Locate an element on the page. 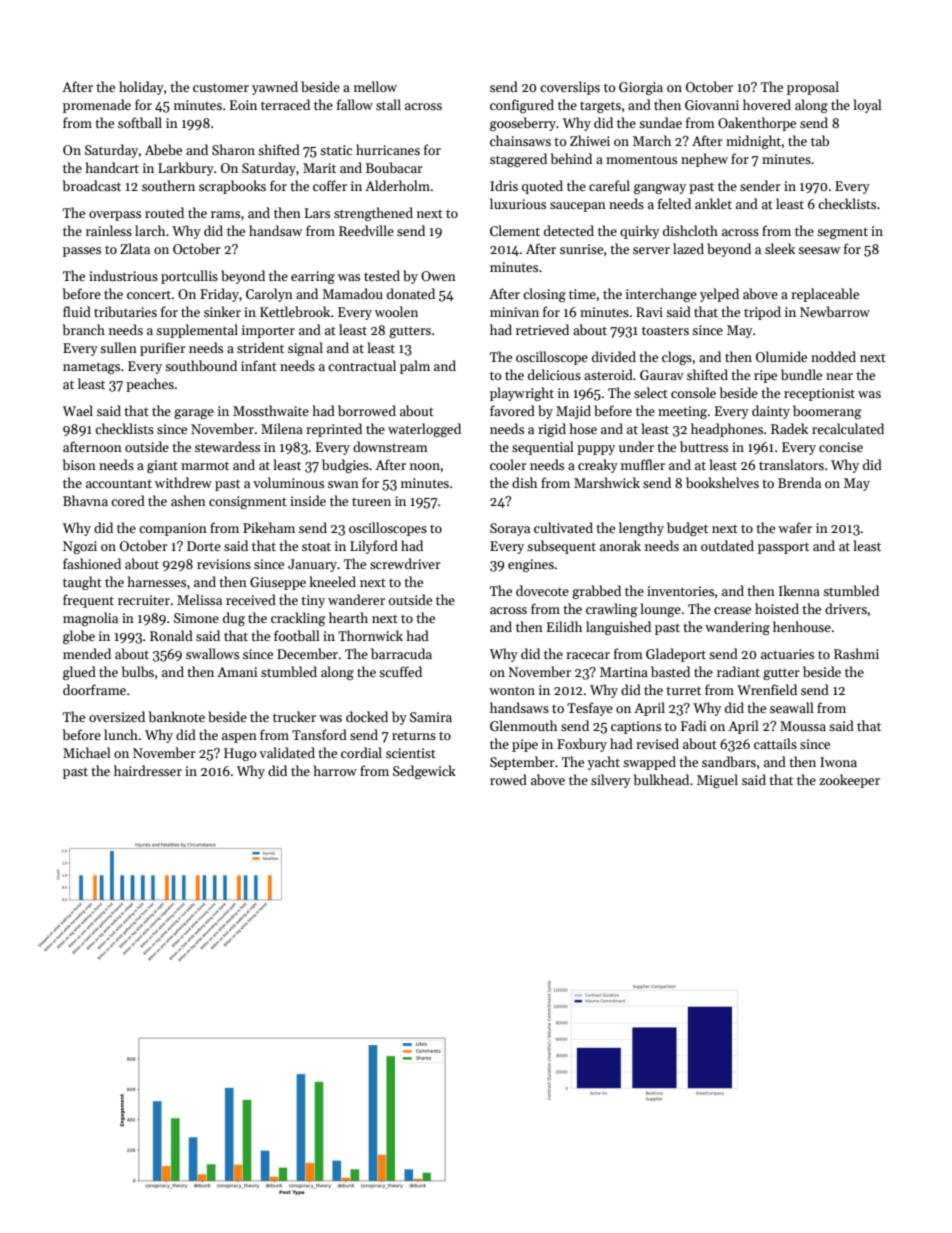 This image has width=952, height=1233. bulbs is located at coordinates (138, 671).
